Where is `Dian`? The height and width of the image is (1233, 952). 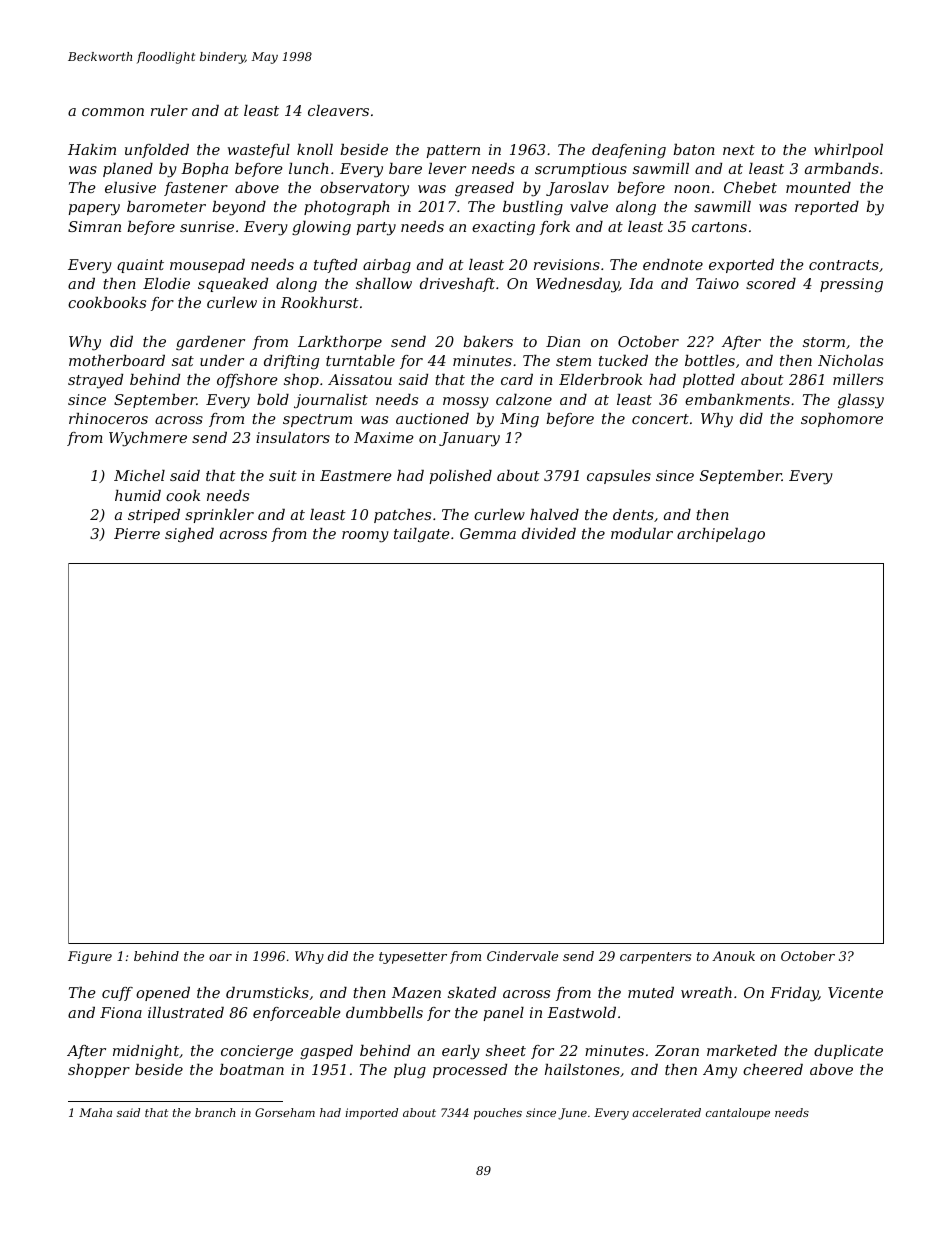 Dian is located at coordinates (563, 341).
